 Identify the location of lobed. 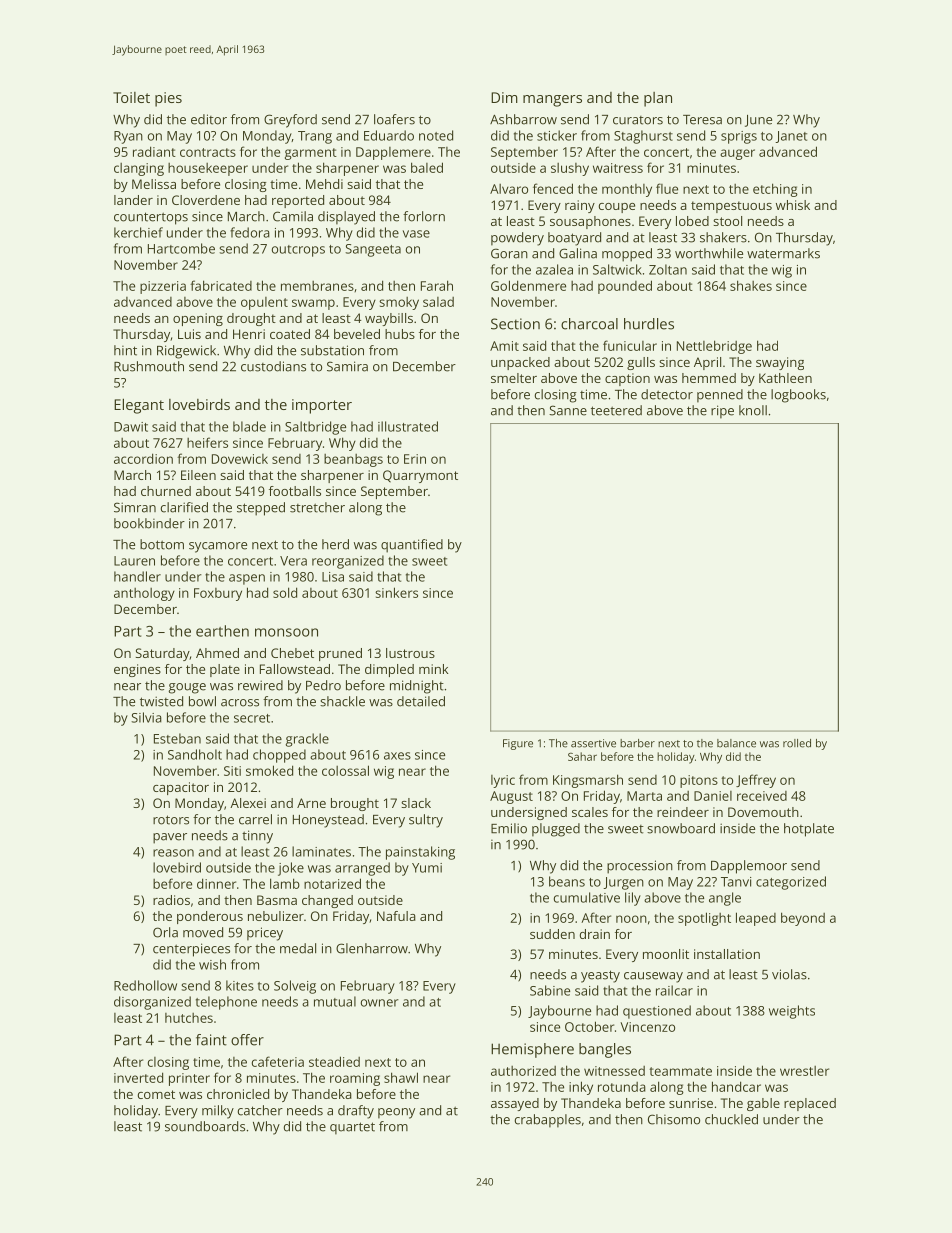
(692, 221).
